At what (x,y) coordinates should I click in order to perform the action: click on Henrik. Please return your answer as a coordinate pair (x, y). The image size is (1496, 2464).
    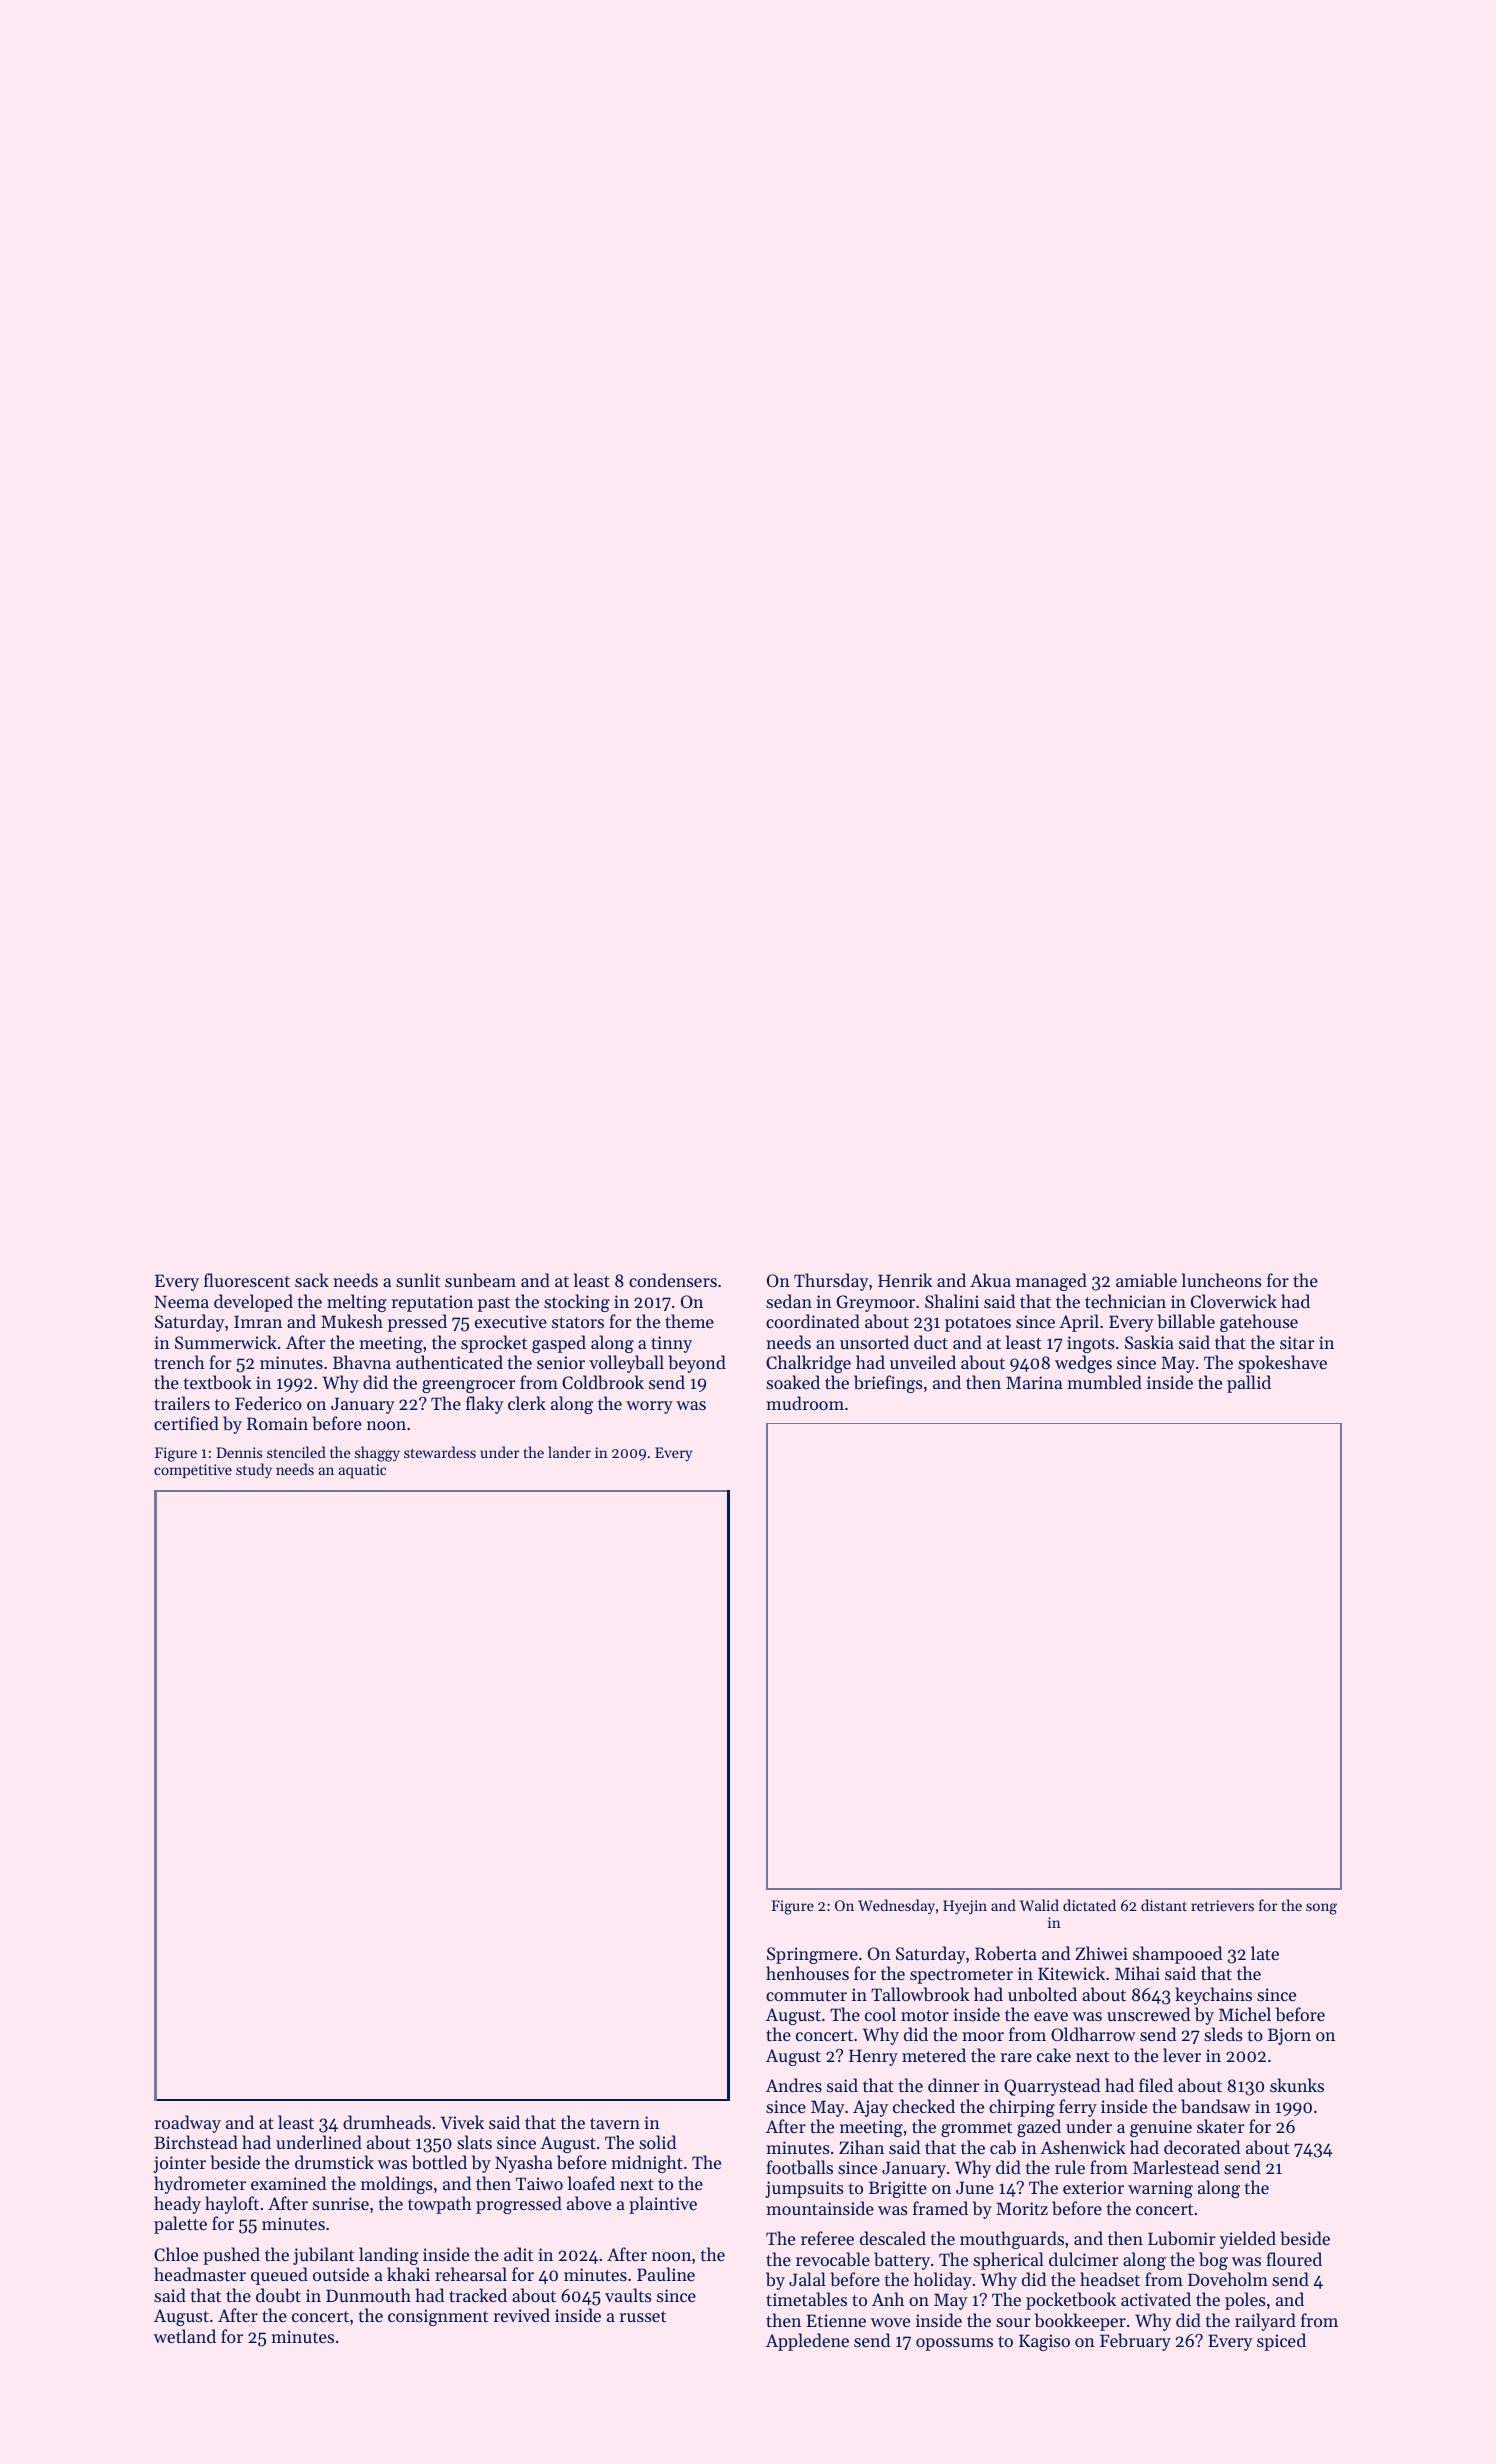
    Looking at the image, I should click on (905, 1280).
